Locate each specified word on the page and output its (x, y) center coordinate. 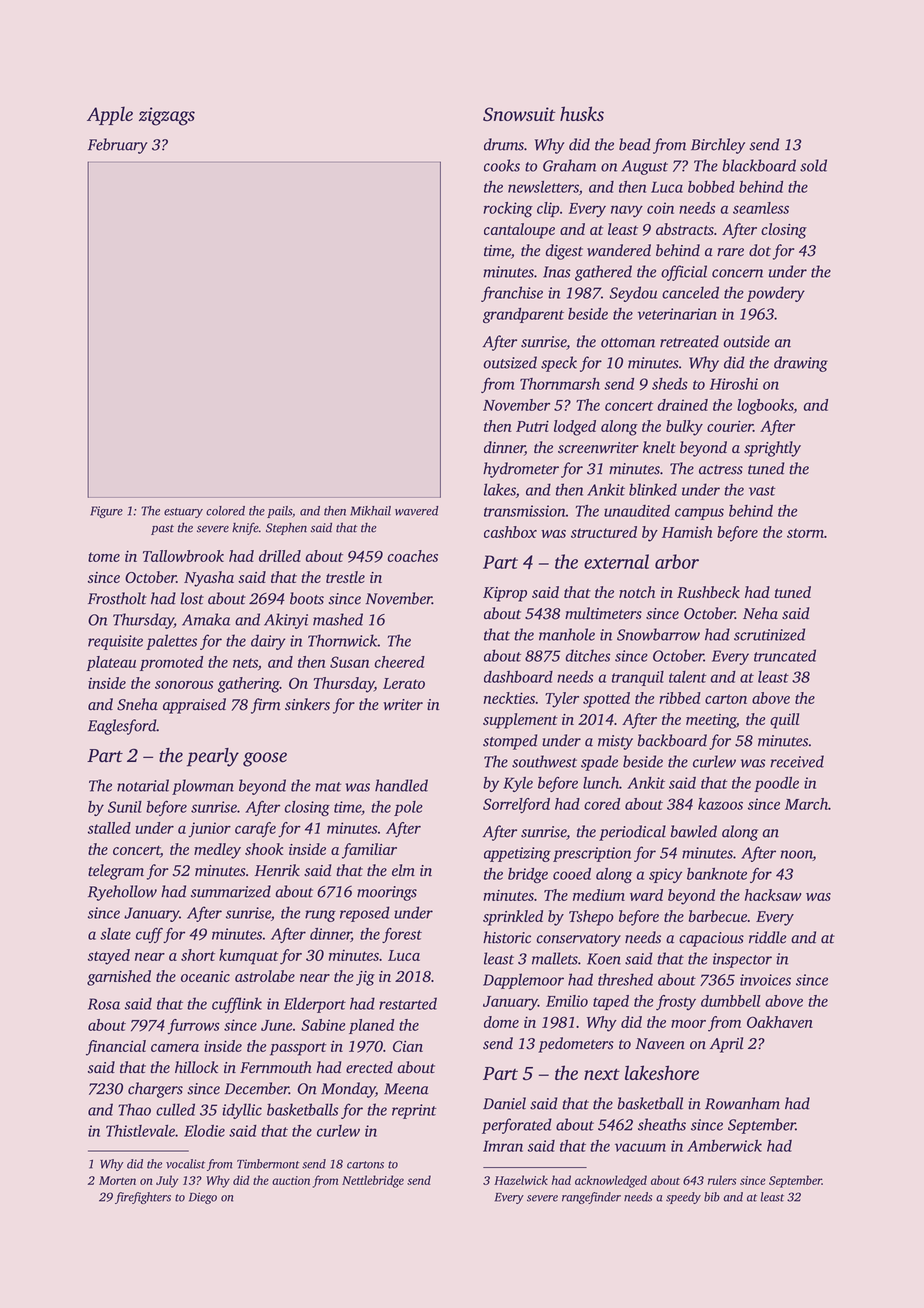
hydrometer (521, 470)
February (117, 146)
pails (279, 512)
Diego (203, 1198)
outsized (510, 362)
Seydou (633, 294)
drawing (801, 364)
